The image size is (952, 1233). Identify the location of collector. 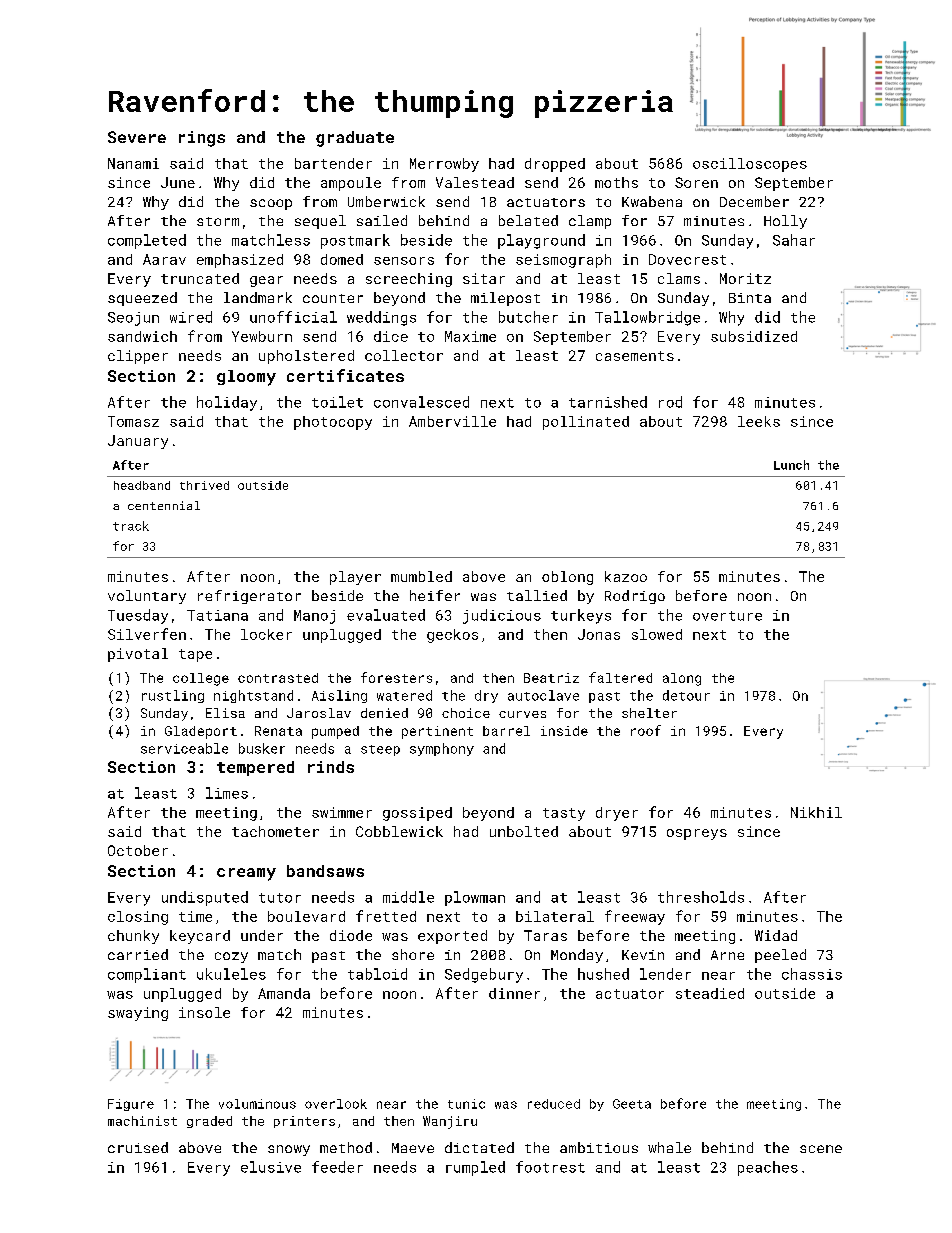
(404, 355).
